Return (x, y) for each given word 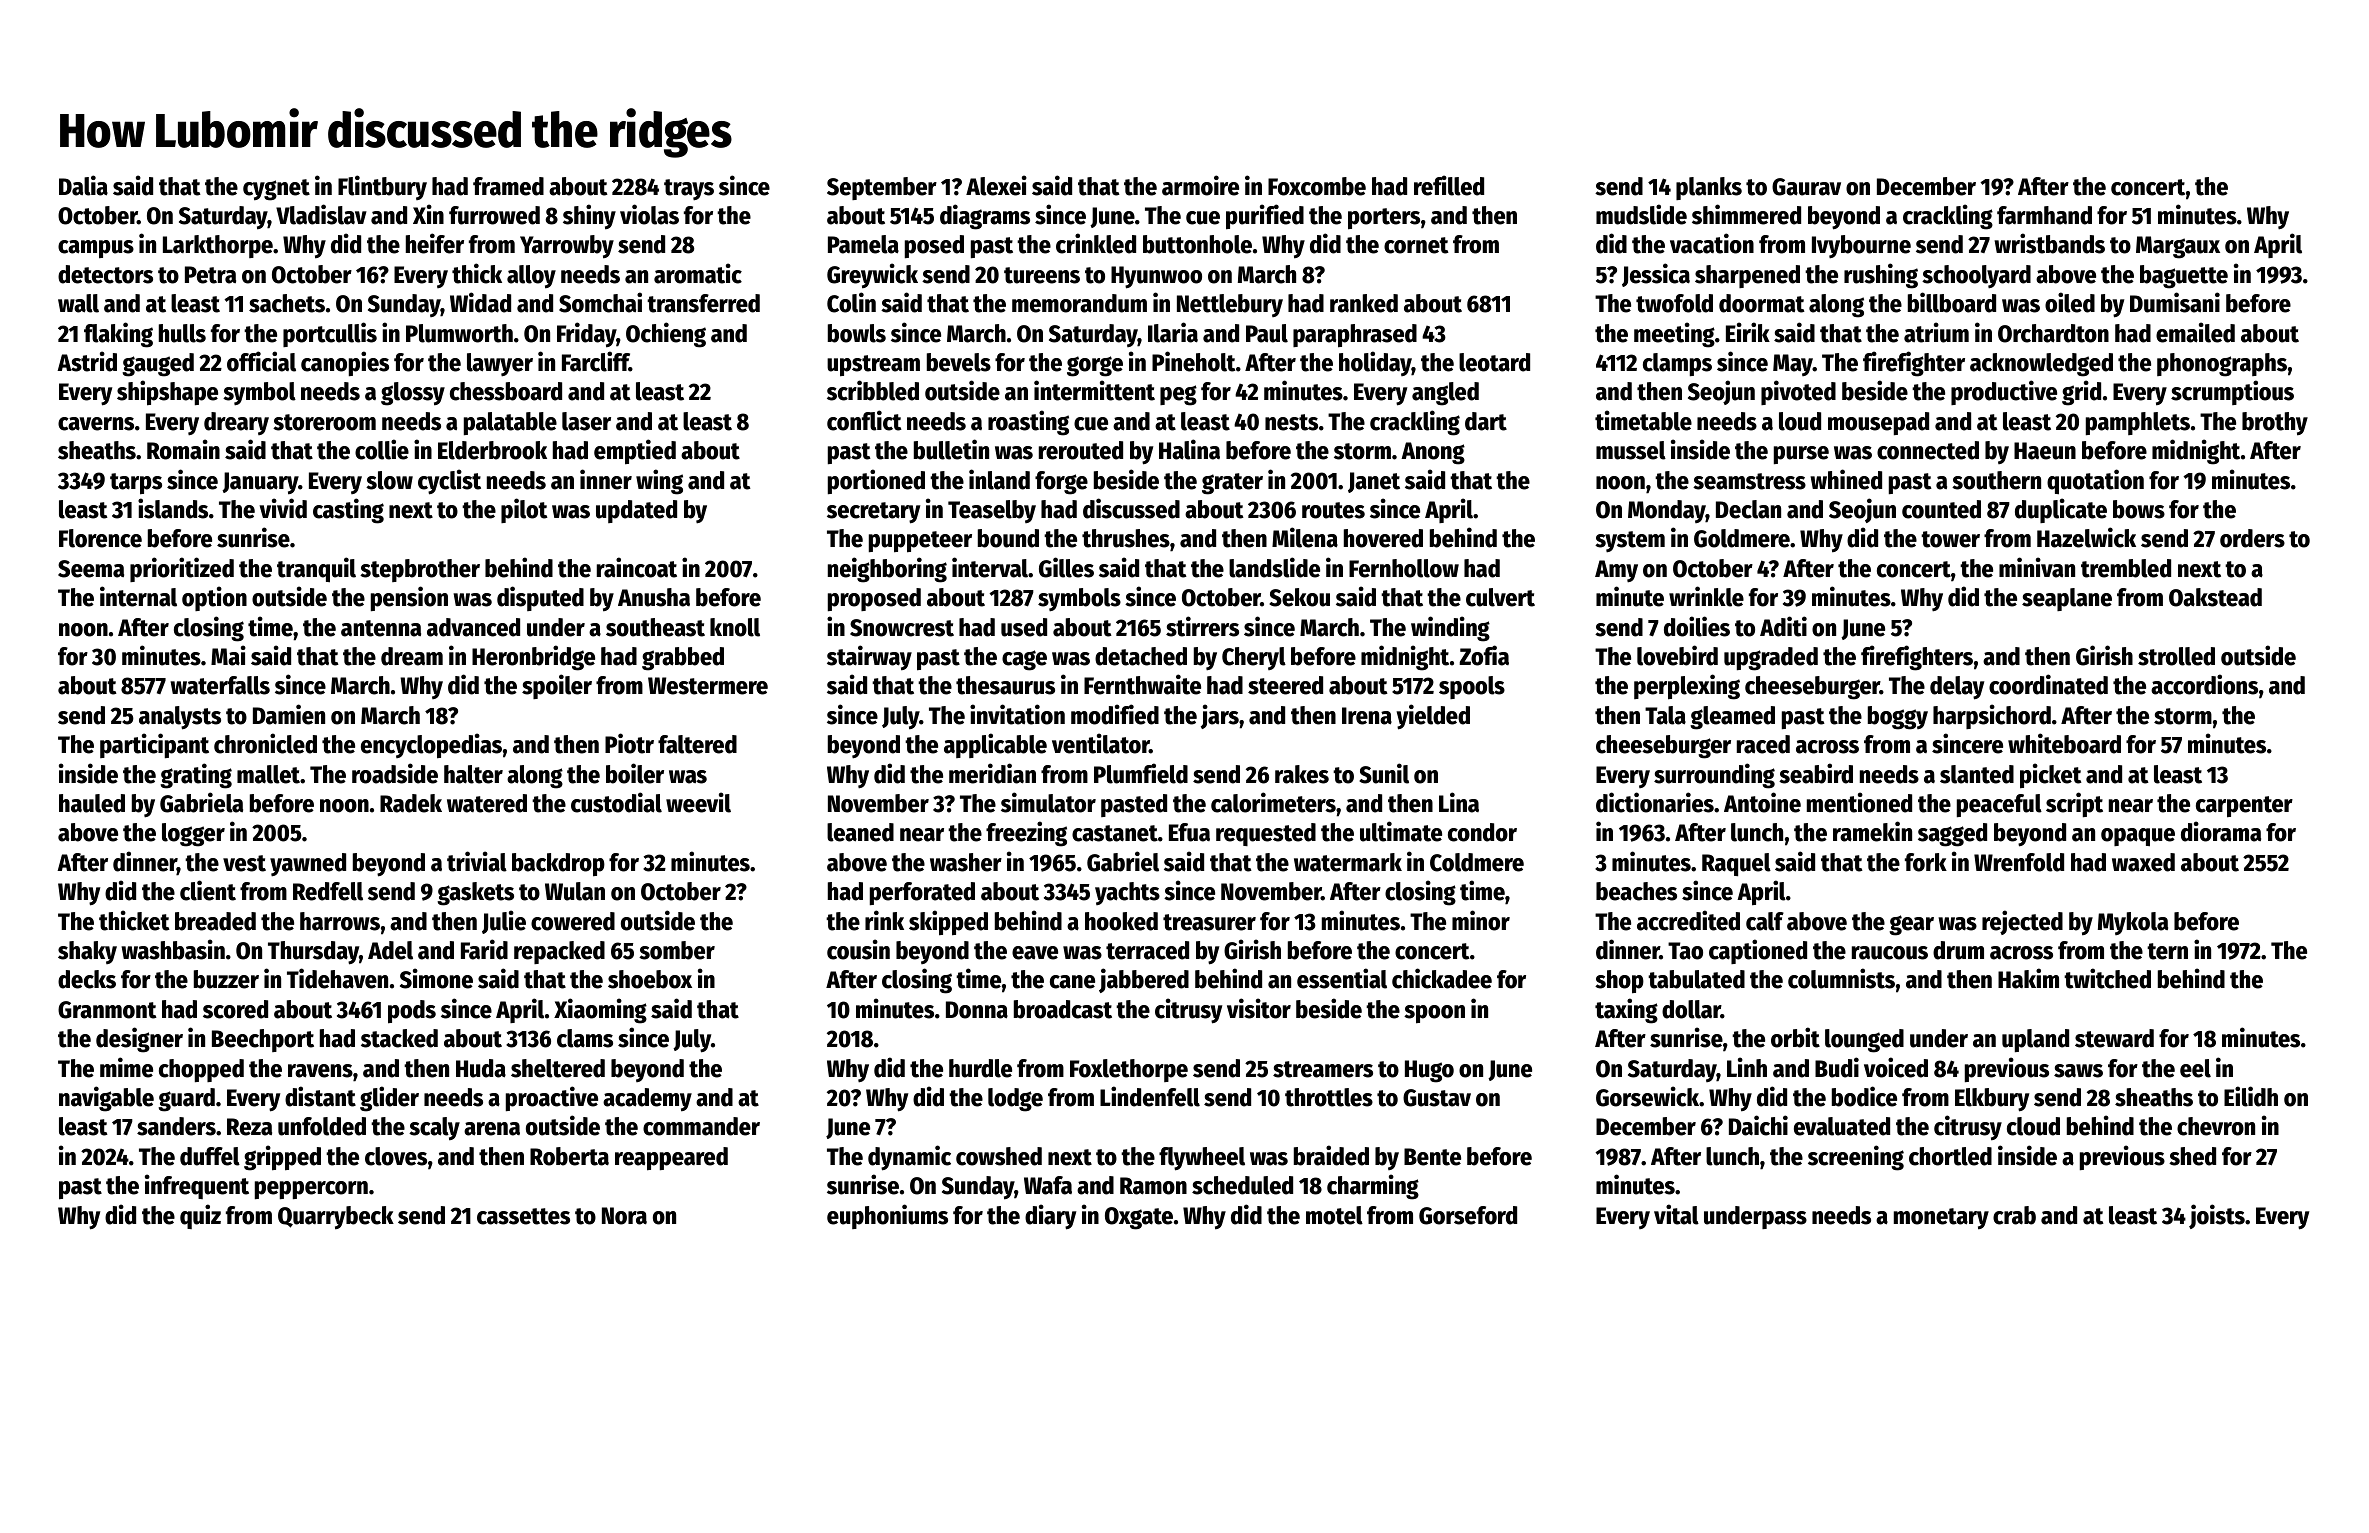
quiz (200, 1216)
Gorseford (1468, 1215)
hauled (92, 803)
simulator (1048, 802)
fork (1926, 862)
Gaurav (1806, 187)
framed (508, 186)
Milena (1305, 537)
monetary (1941, 1219)
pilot (524, 510)
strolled (2176, 656)
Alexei (996, 185)
